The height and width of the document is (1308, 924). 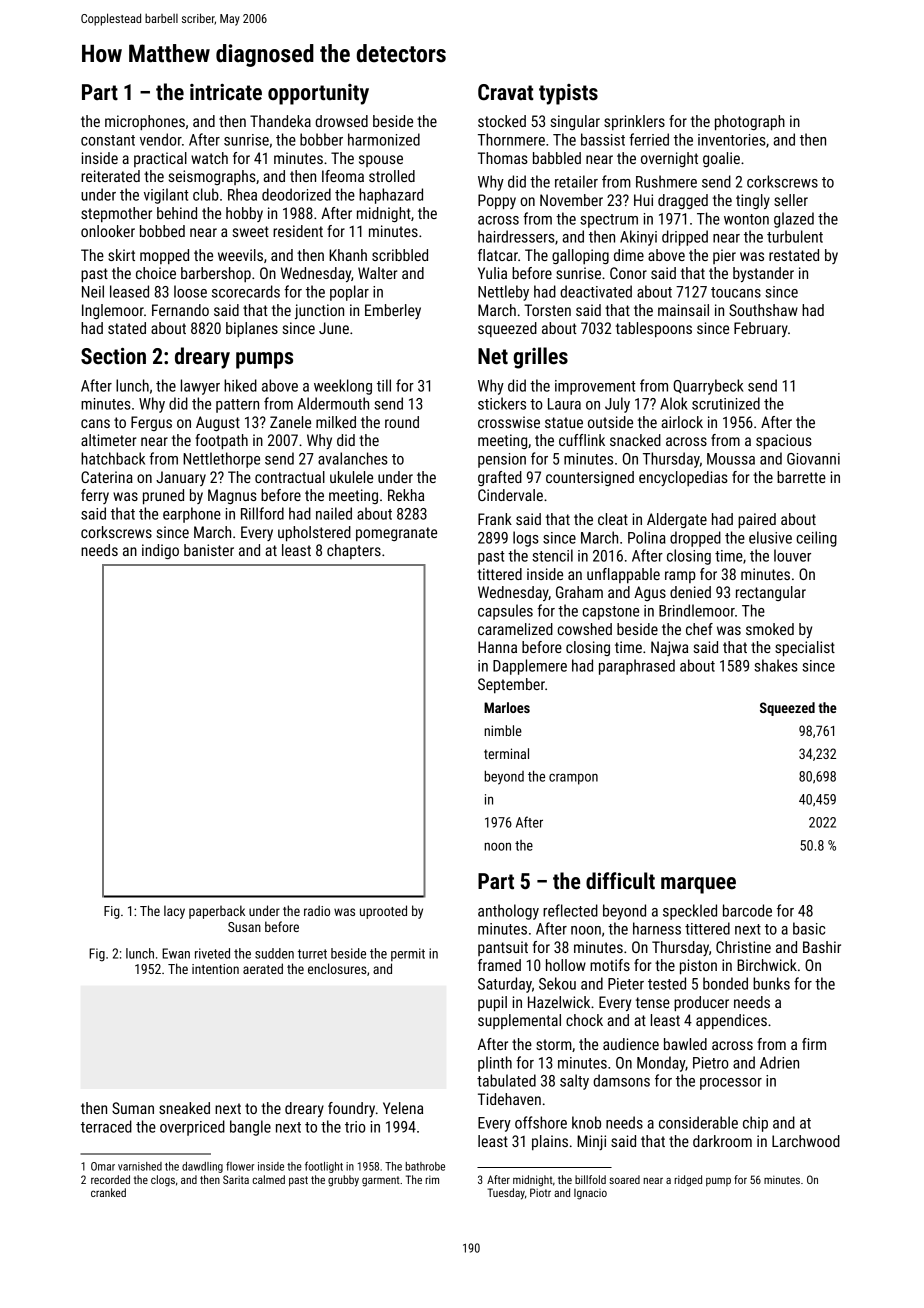 I want to click on Hanna, so click(x=497, y=647).
